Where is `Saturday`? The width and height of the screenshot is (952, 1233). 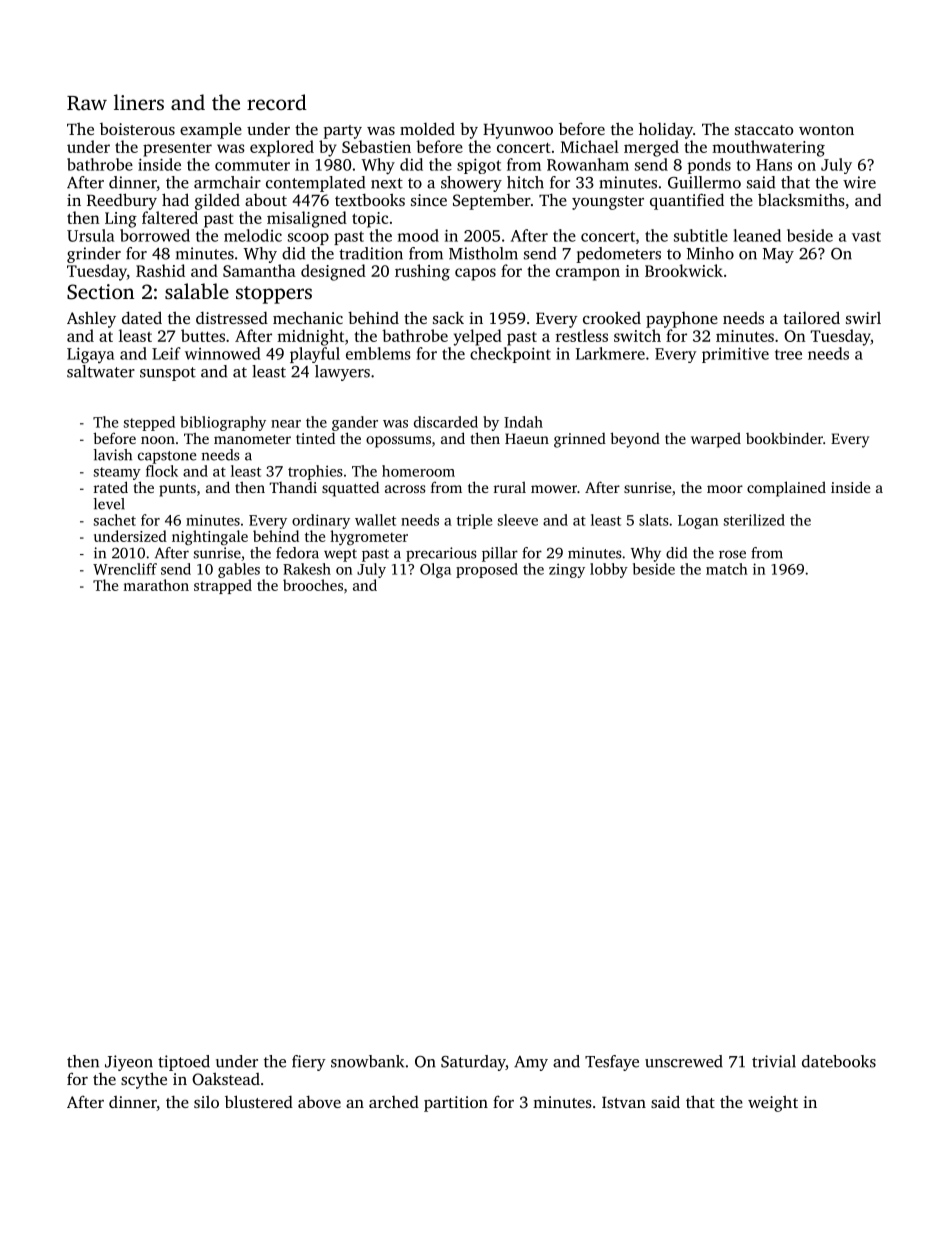 Saturday is located at coordinates (473, 1063).
